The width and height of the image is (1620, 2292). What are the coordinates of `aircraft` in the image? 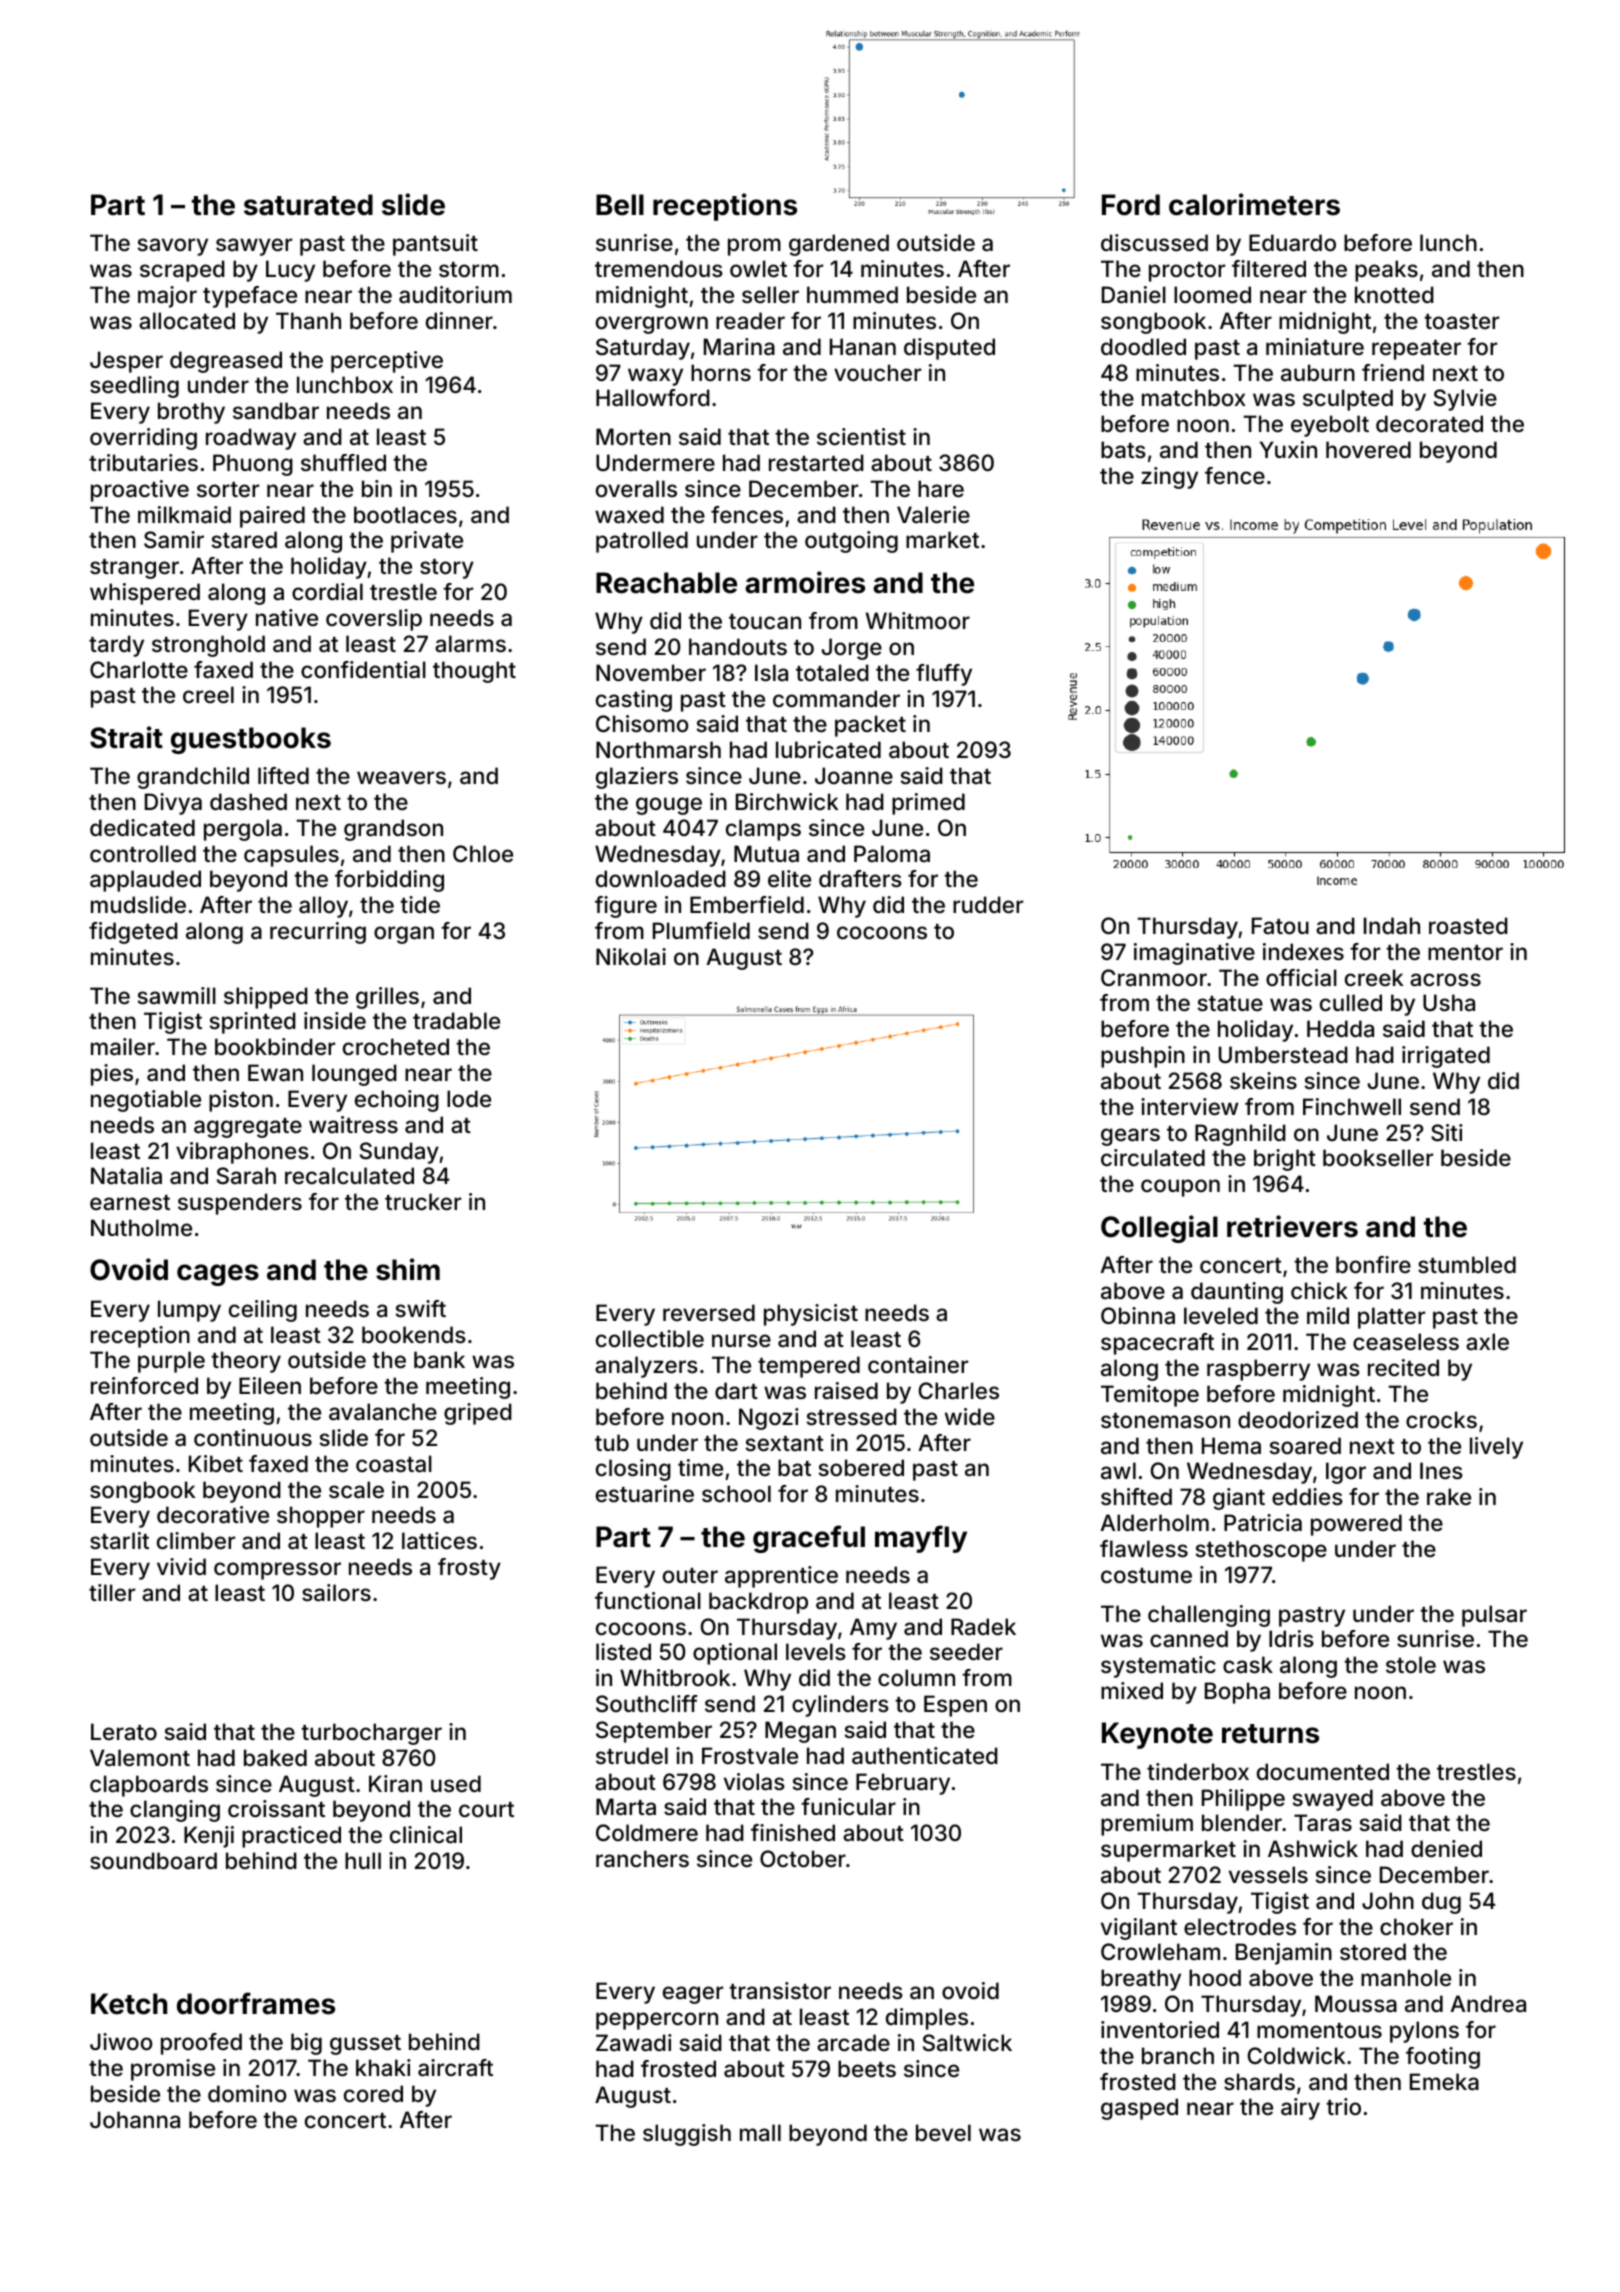 It's located at (455, 2068).
